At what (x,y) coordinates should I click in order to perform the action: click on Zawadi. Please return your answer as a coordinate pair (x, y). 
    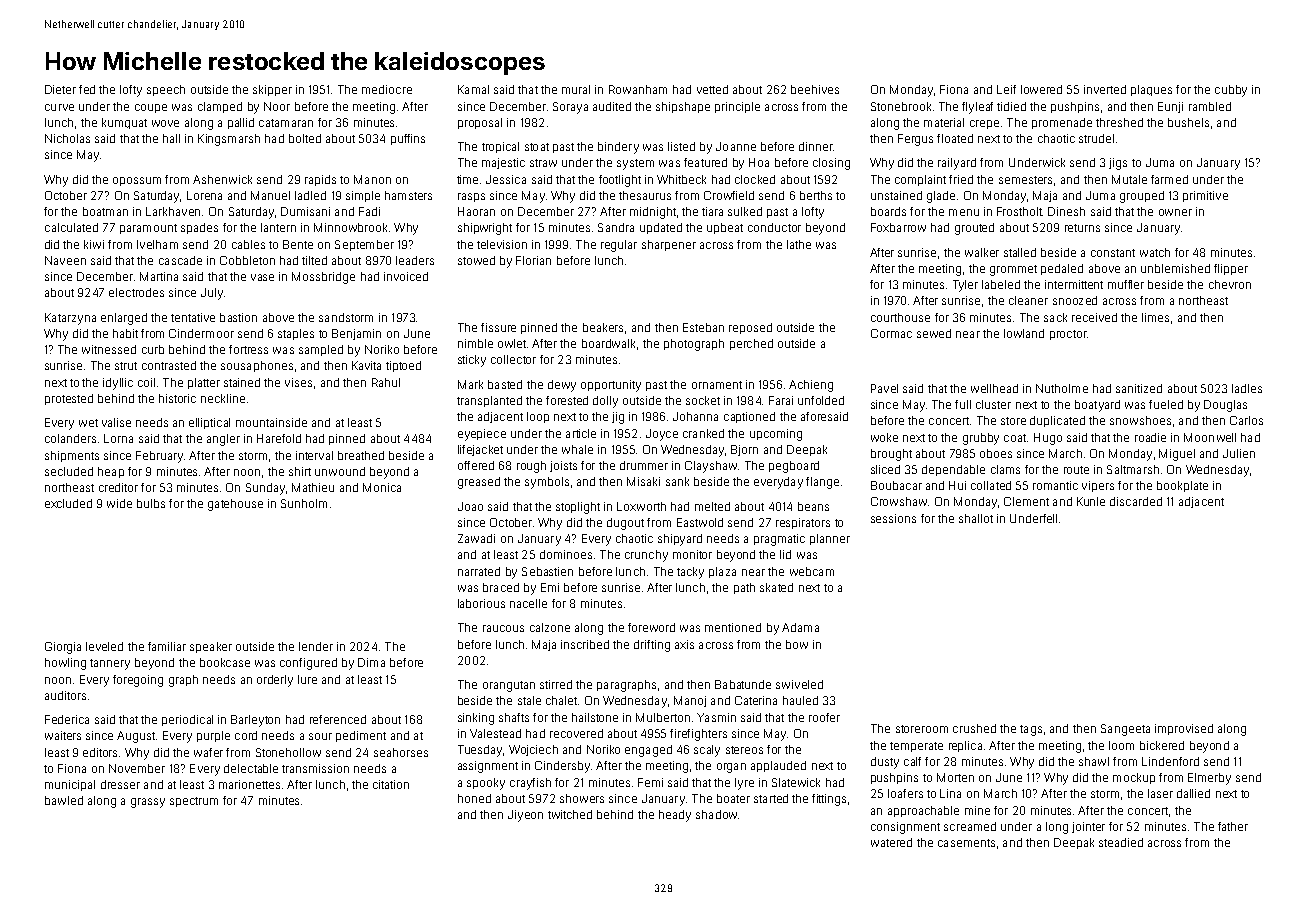
    Looking at the image, I should click on (476, 538).
